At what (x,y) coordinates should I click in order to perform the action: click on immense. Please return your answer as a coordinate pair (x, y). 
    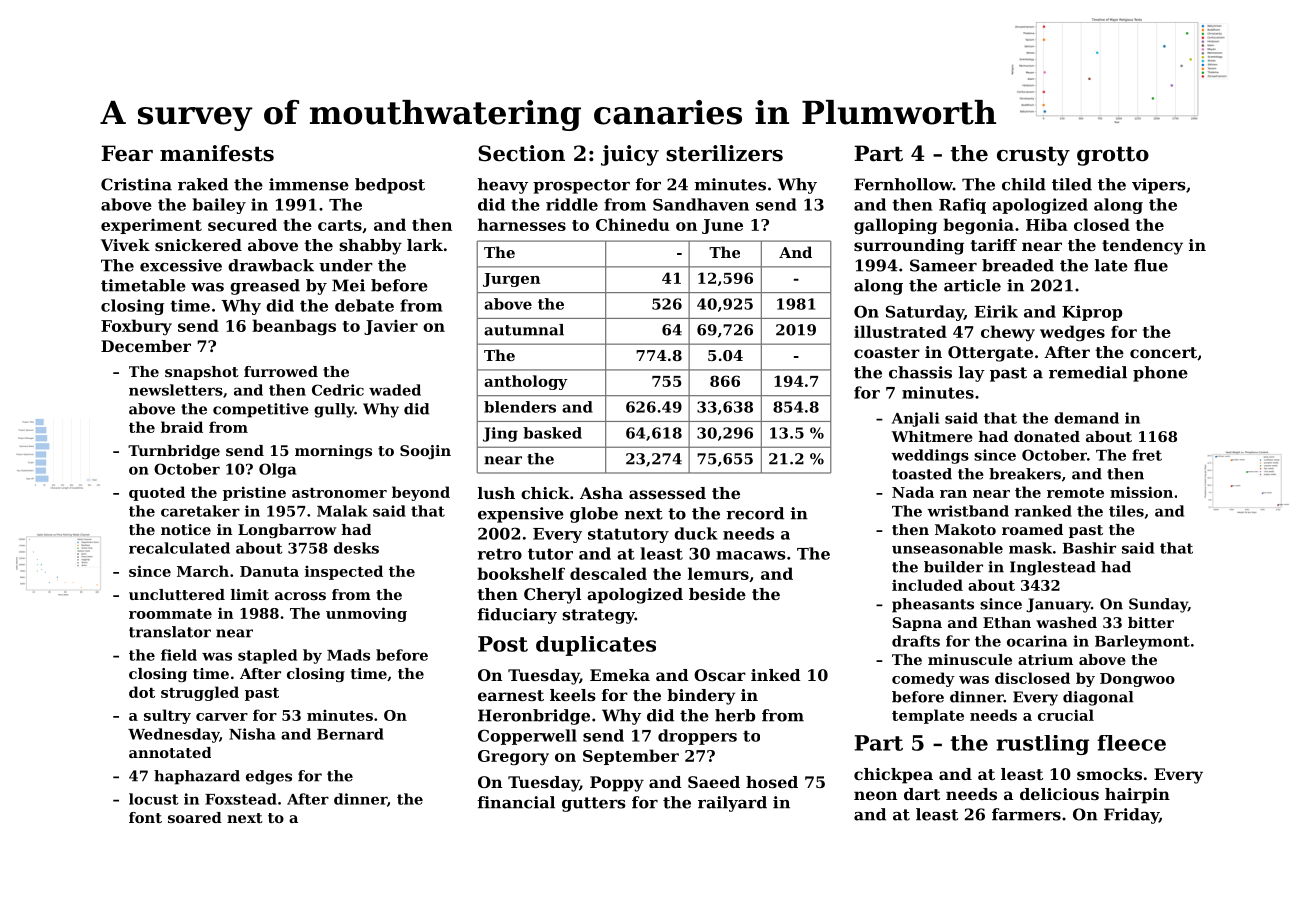
    Looking at the image, I should click on (309, 184).
